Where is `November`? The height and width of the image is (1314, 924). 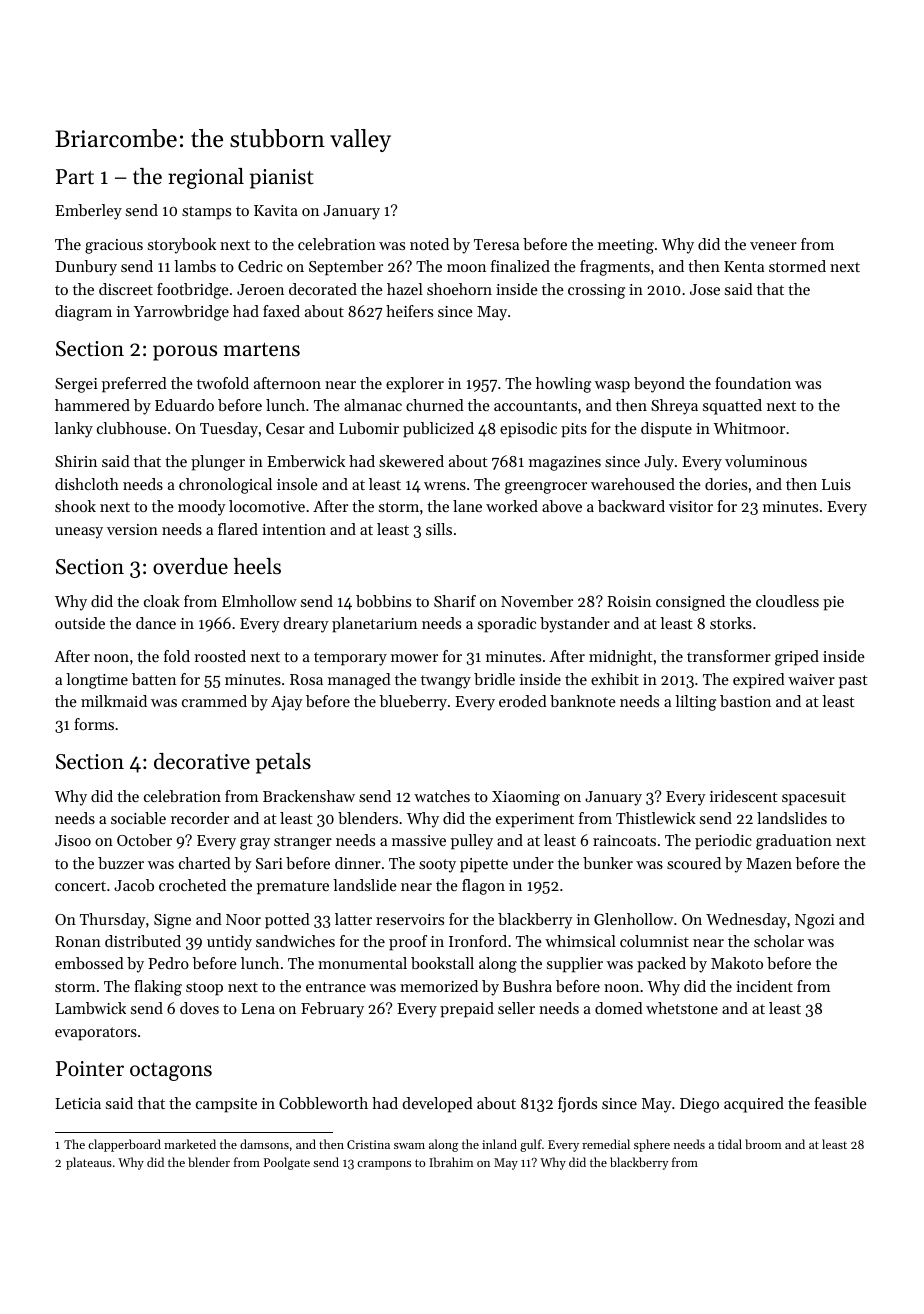 November is located at coordinates (537, 601).
